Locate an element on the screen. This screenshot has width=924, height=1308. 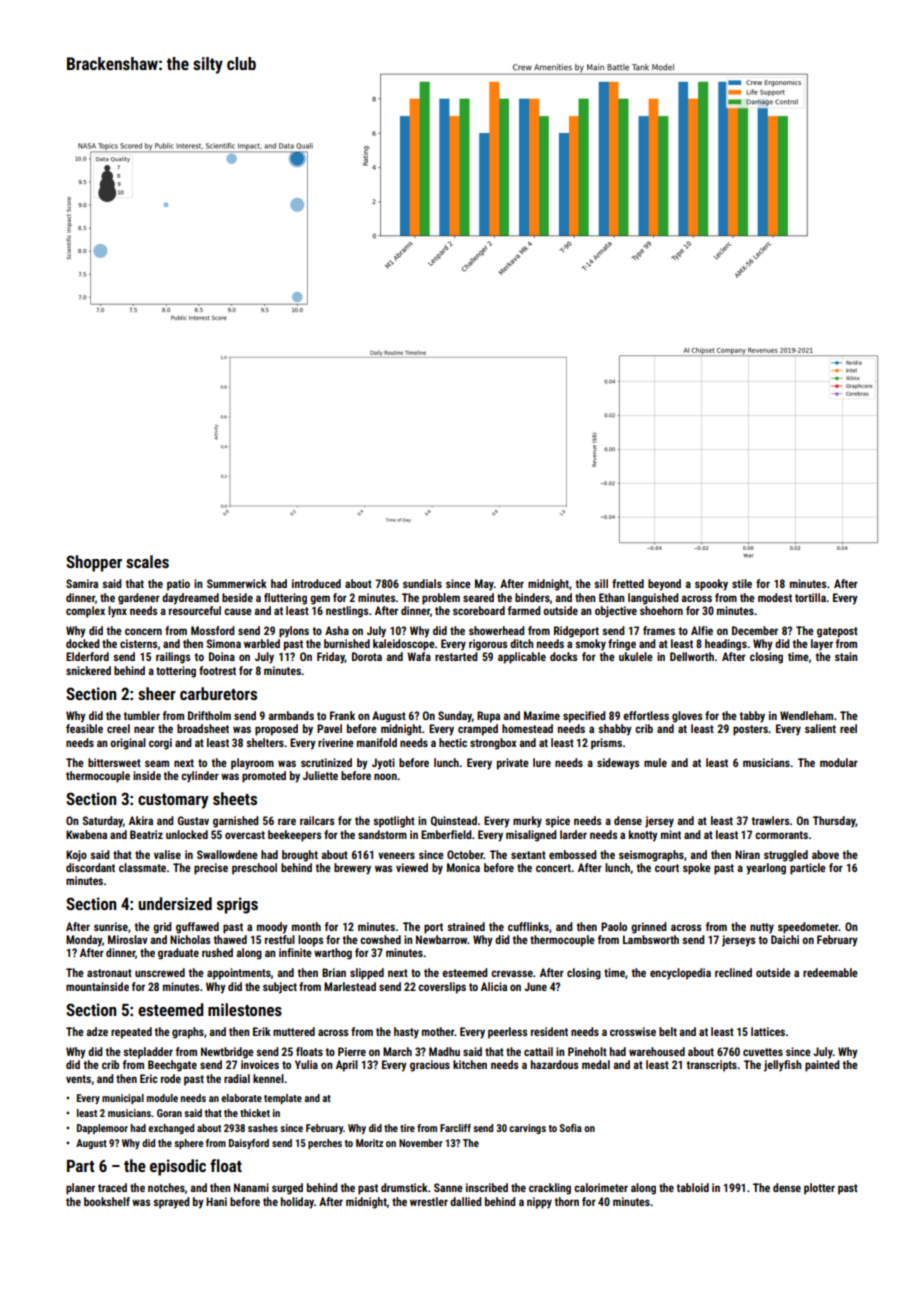
Niran is located at coordinates (747, 854).
